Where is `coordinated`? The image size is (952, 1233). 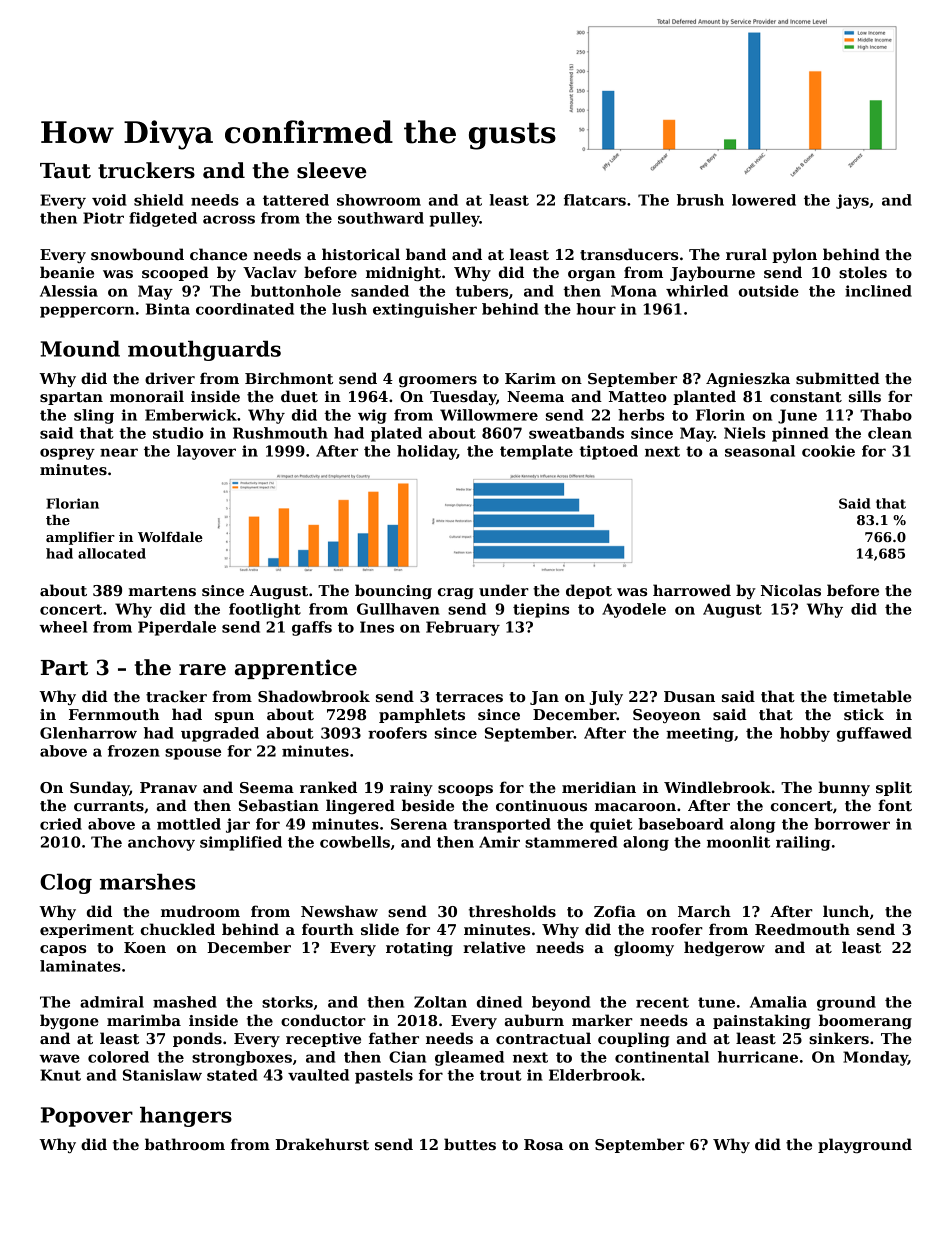
coordinated is located at coordinates (245, 309).
